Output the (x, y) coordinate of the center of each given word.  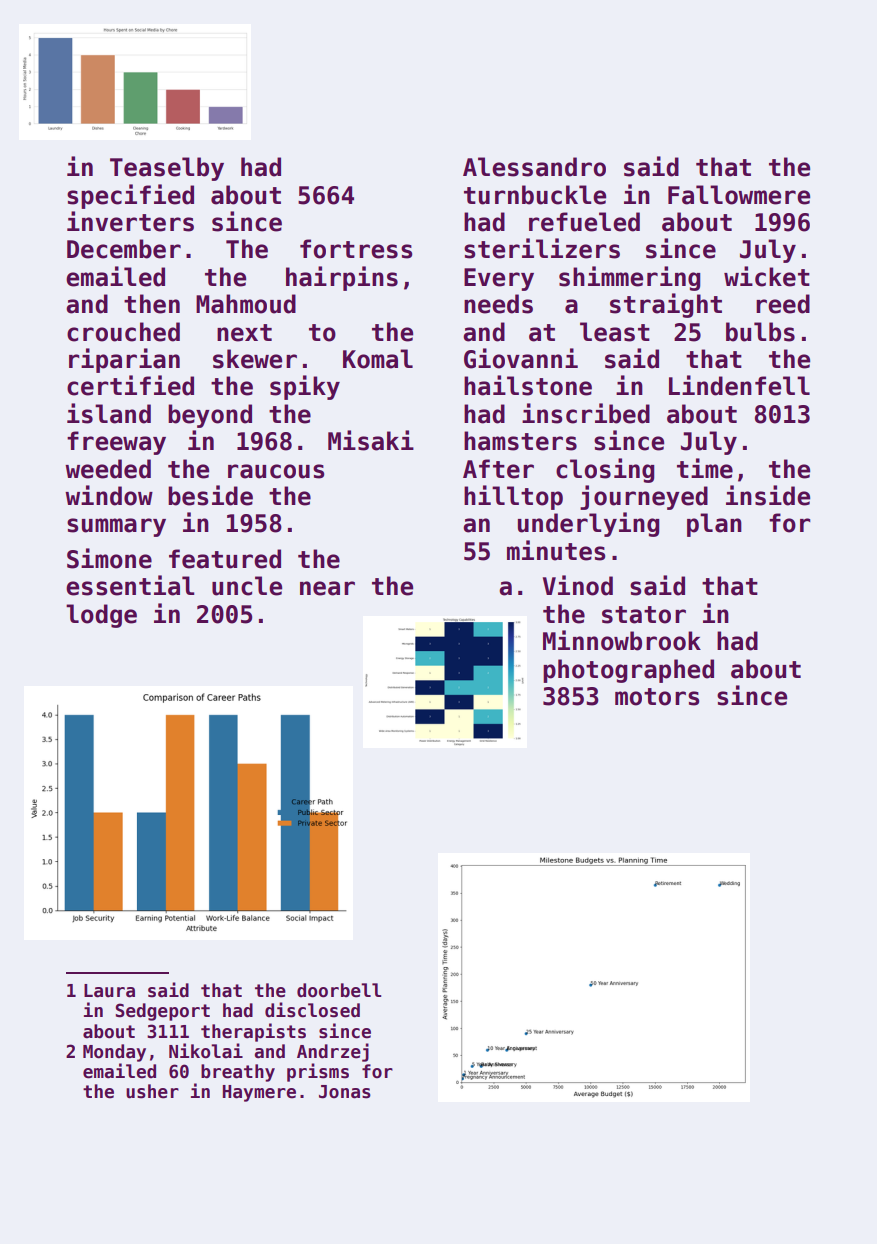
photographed (628, 671)
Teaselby (167, 169)
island (109, 413)
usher (152, 1091)
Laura (109, 991)
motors (657, 697)
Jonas (345, 1092)
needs (498, 304)
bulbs (760, 332)
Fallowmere (739, 195)
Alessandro (534, 167)
